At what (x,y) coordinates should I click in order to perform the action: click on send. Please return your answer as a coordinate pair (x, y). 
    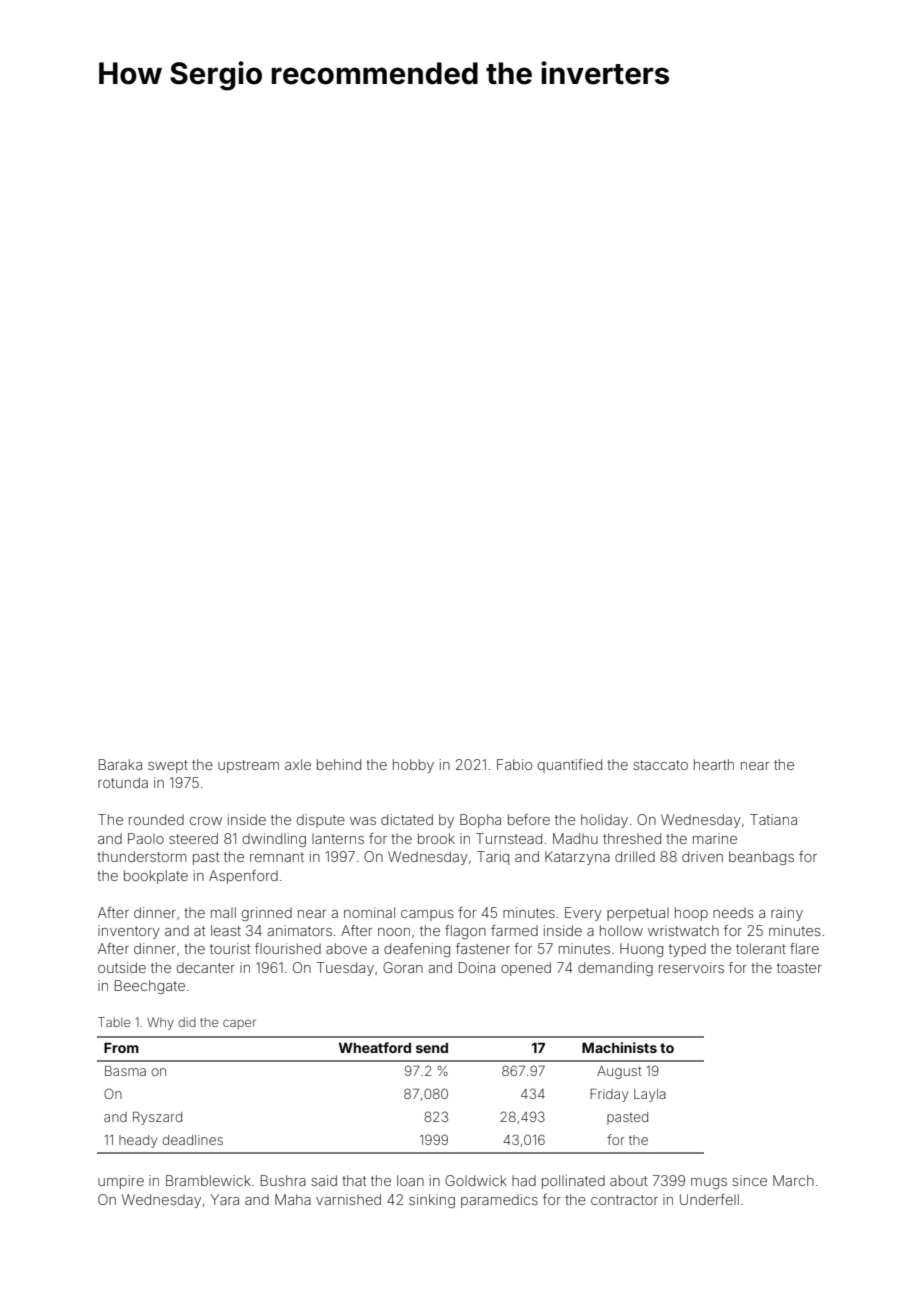
    Looking at the image, I should click on (432, 1048).
